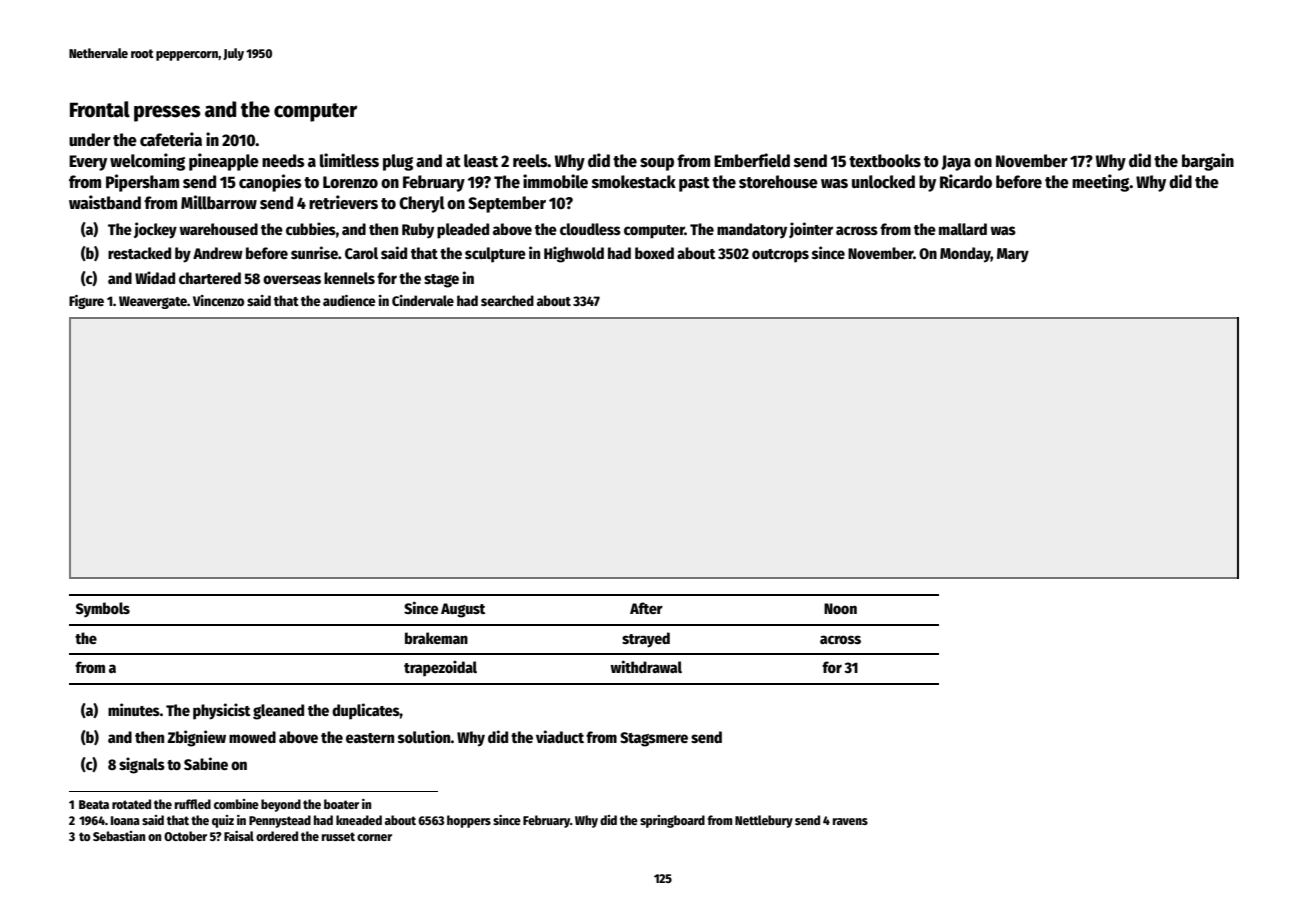 The width and height of the screenshot is (1308, 924). I want to click on hoppers, so click(469, 821).
